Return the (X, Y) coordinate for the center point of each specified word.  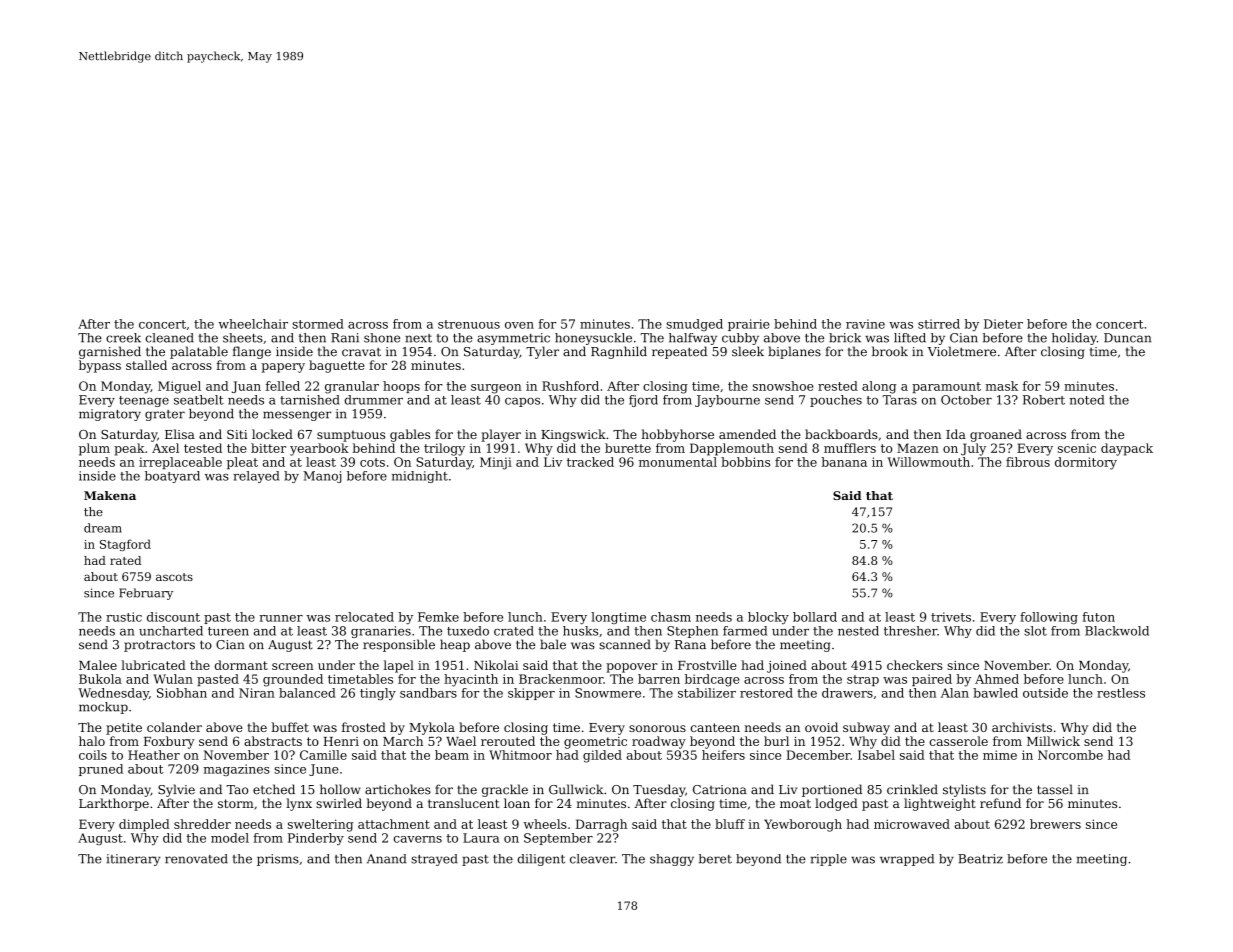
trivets (951, 617)
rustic (124, 617)
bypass (100, 366)
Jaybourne (727, 401)
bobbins (745, 462)
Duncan (1127, 338)
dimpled (144, 825)
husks (580, 631)
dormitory (1086, 463)
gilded (602, 756)
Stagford (125, 545)
